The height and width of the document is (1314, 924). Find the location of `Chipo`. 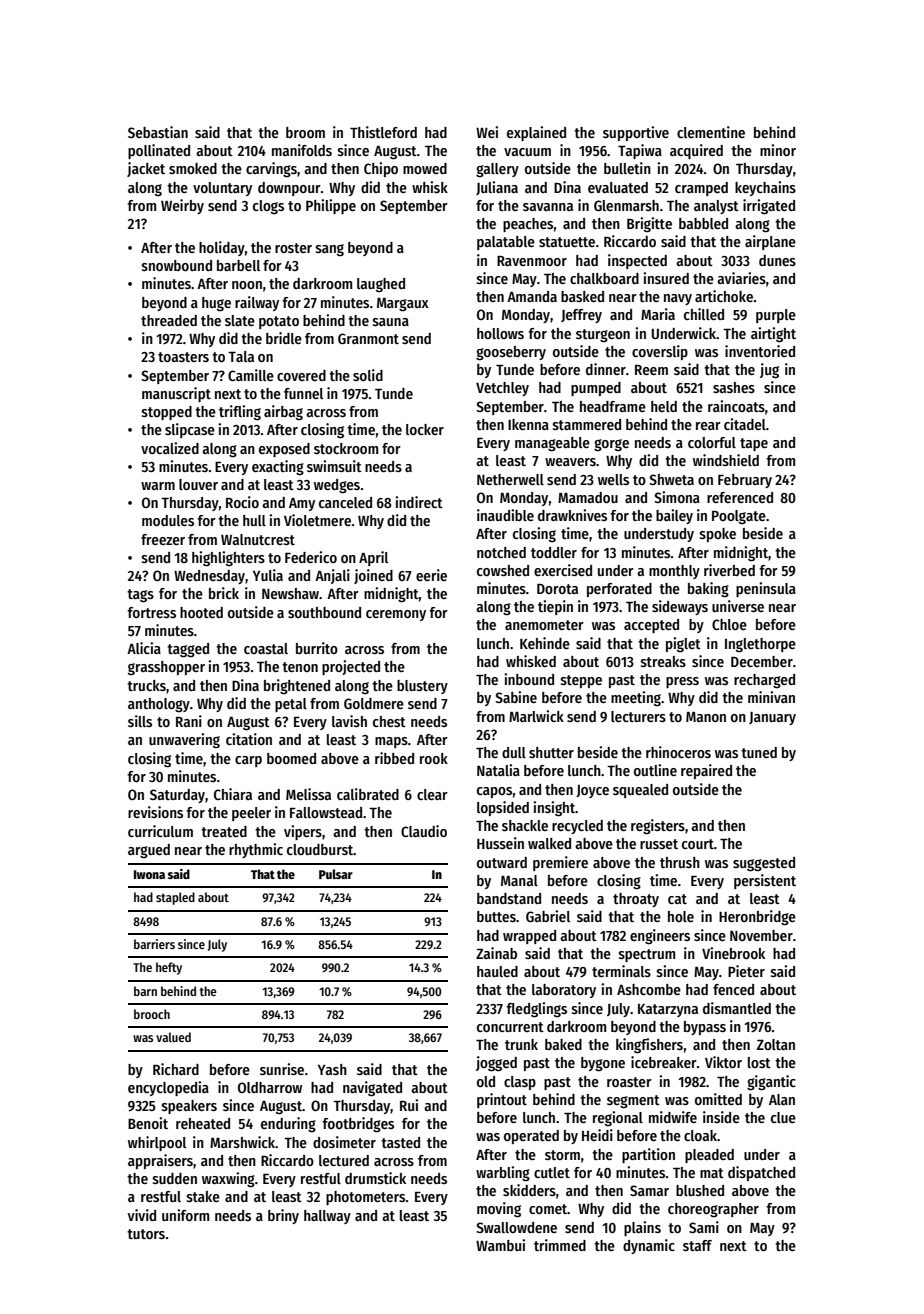

Chipo is located at coordinates (381, 169).
